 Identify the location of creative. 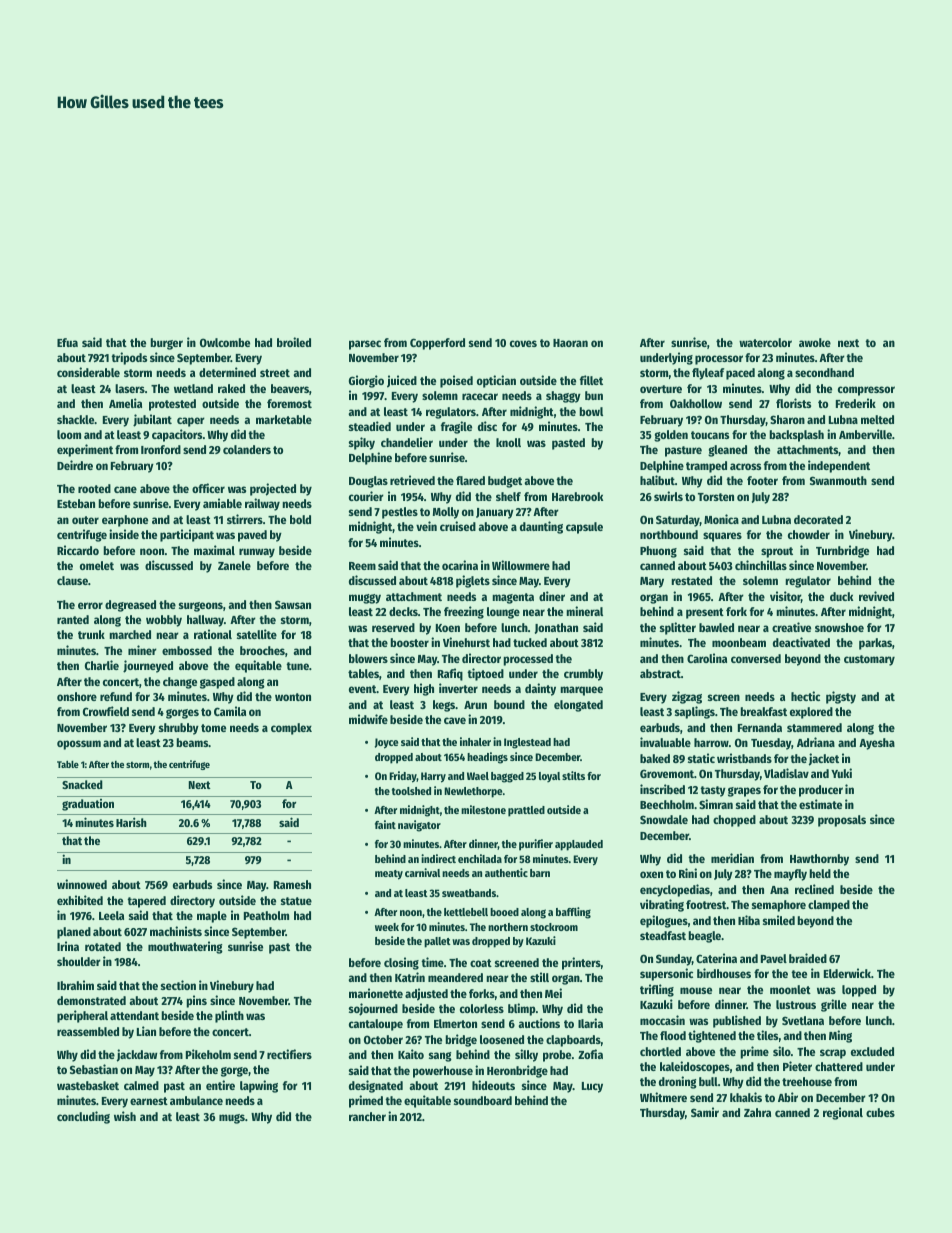
(791, 627).
